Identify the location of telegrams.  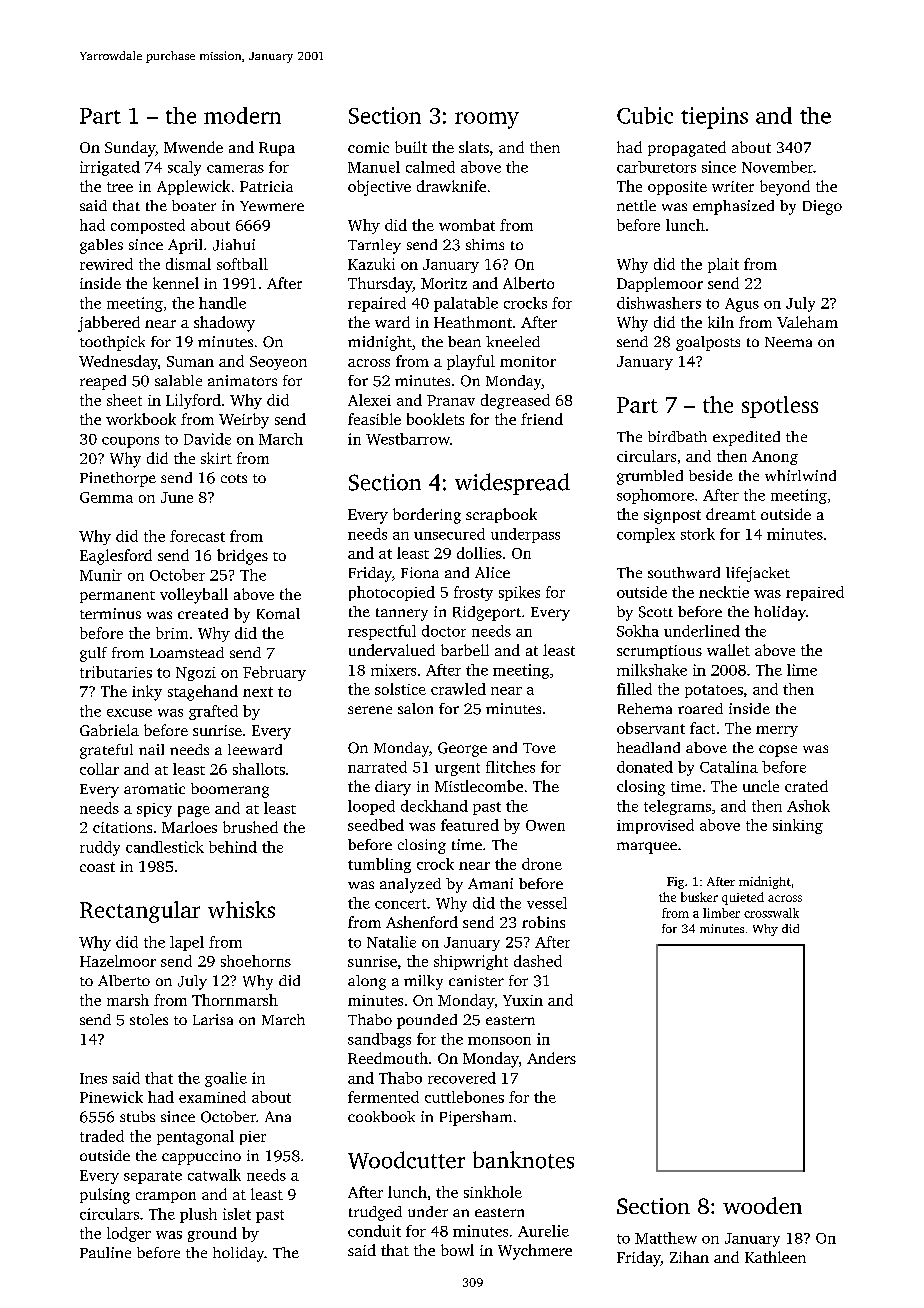
(677, 807).
